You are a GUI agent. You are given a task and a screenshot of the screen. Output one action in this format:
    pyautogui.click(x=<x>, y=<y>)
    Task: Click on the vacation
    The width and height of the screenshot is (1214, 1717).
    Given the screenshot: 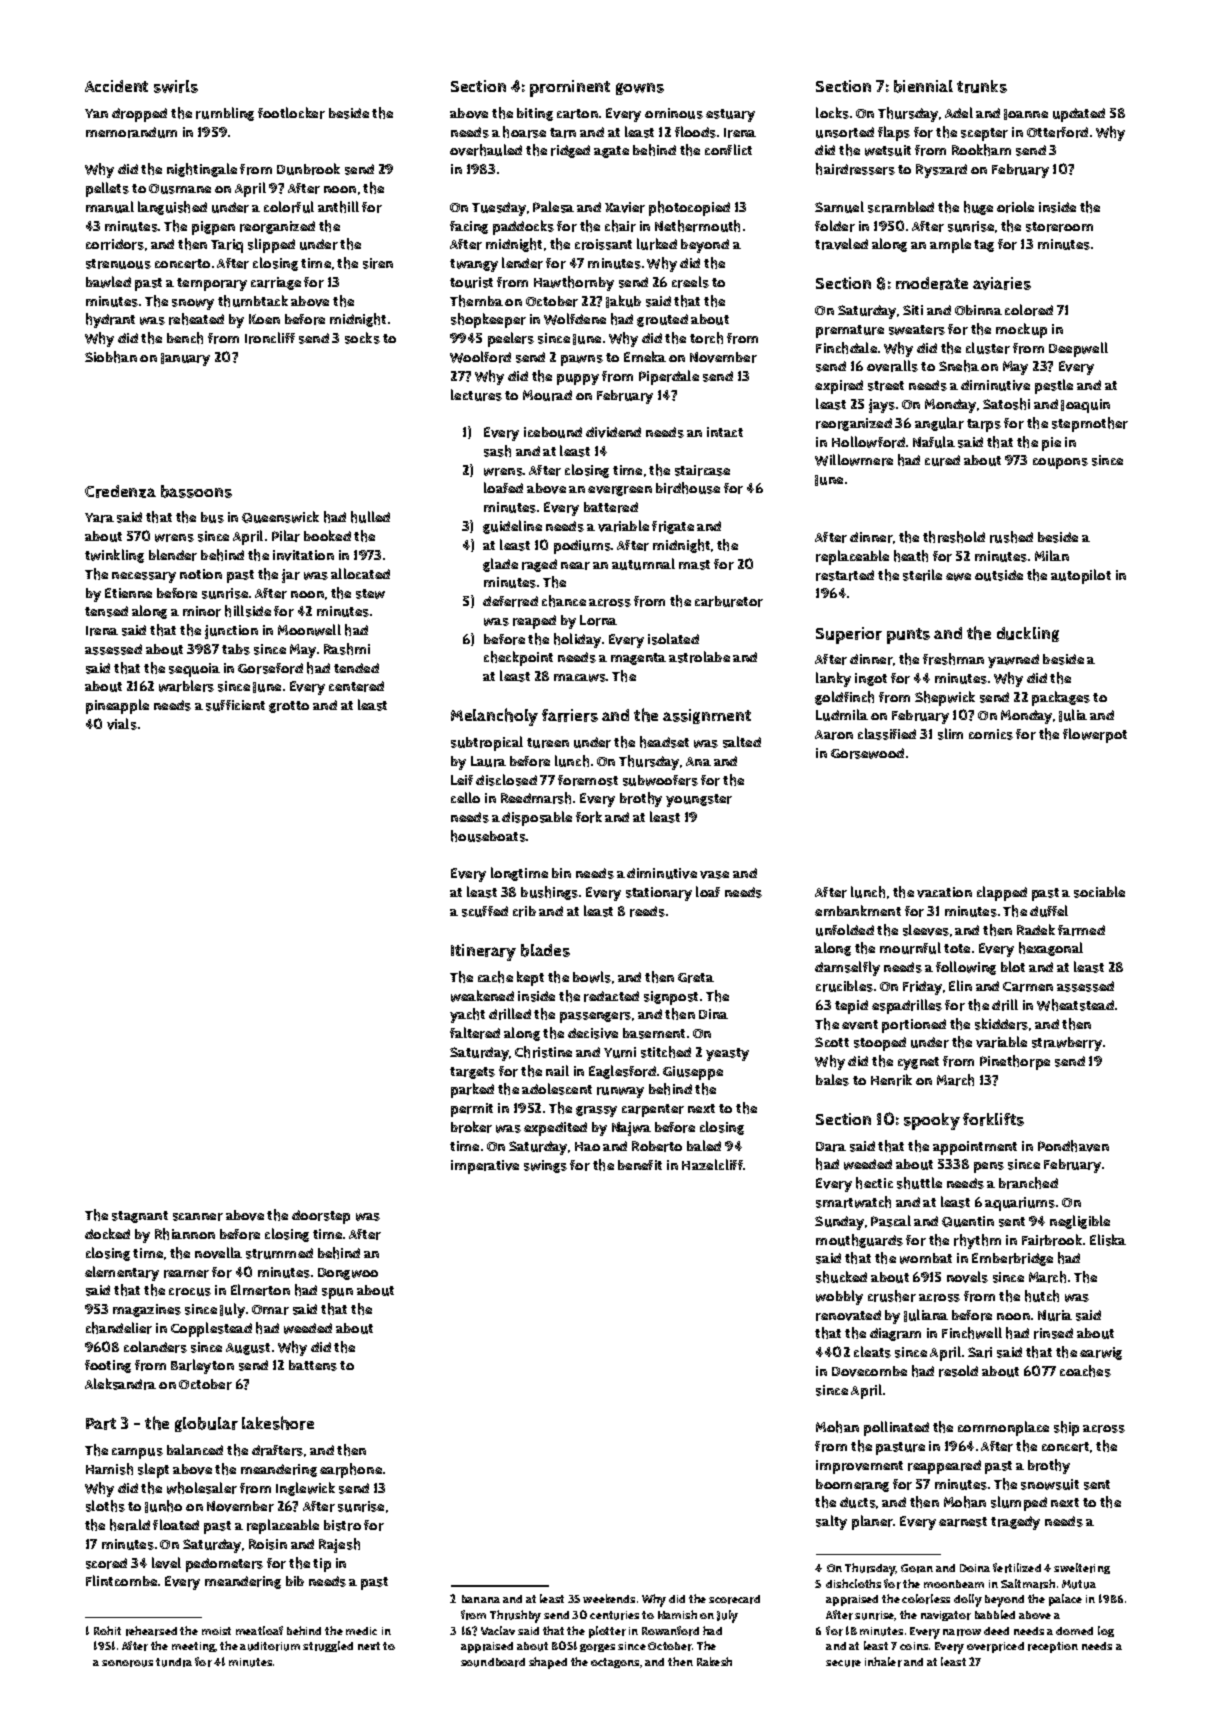 What is the action you would take?
    pyautogui.click(x=944, y=892)
